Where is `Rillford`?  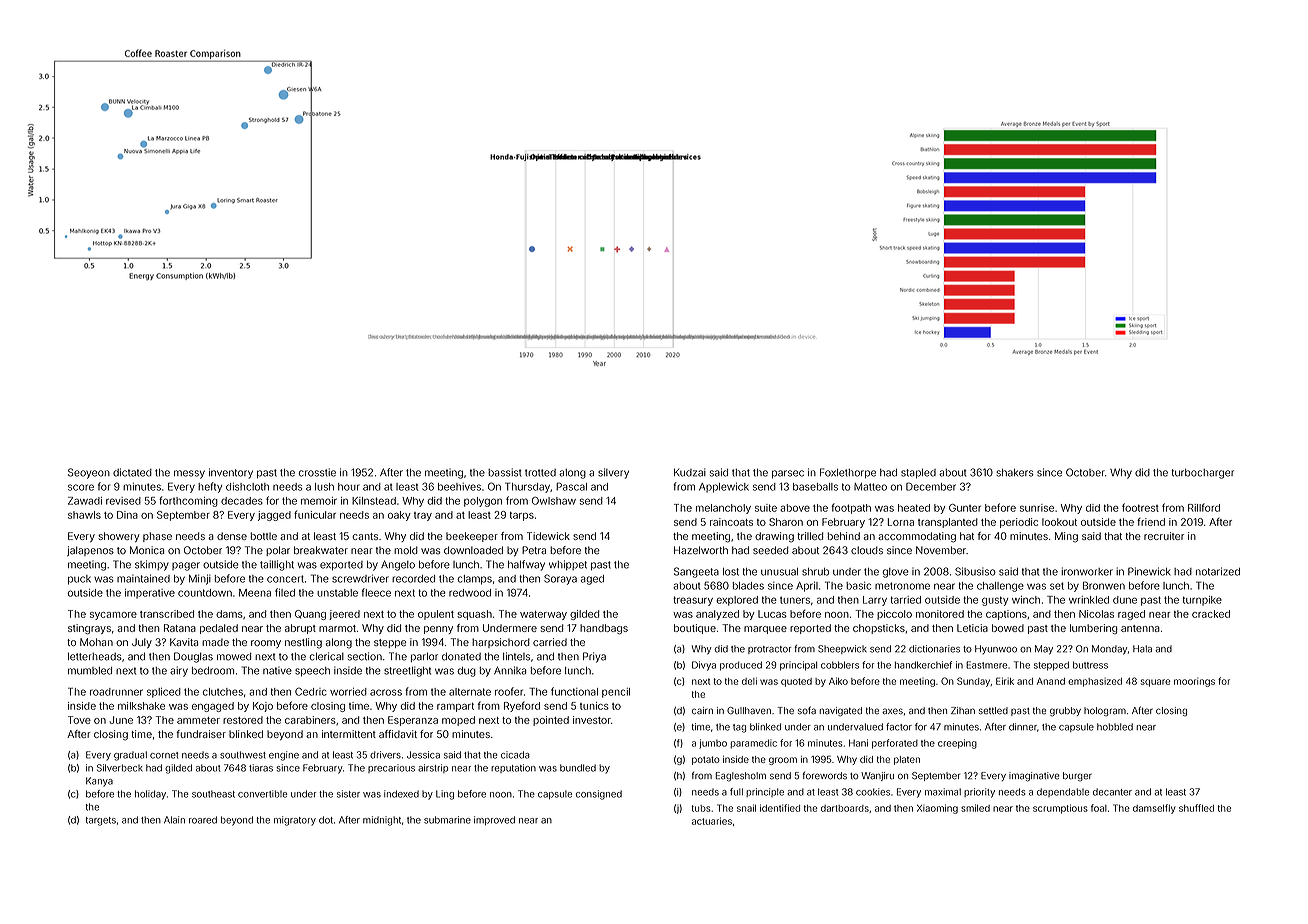 Rillford is located at coordinates (1204, 507).
